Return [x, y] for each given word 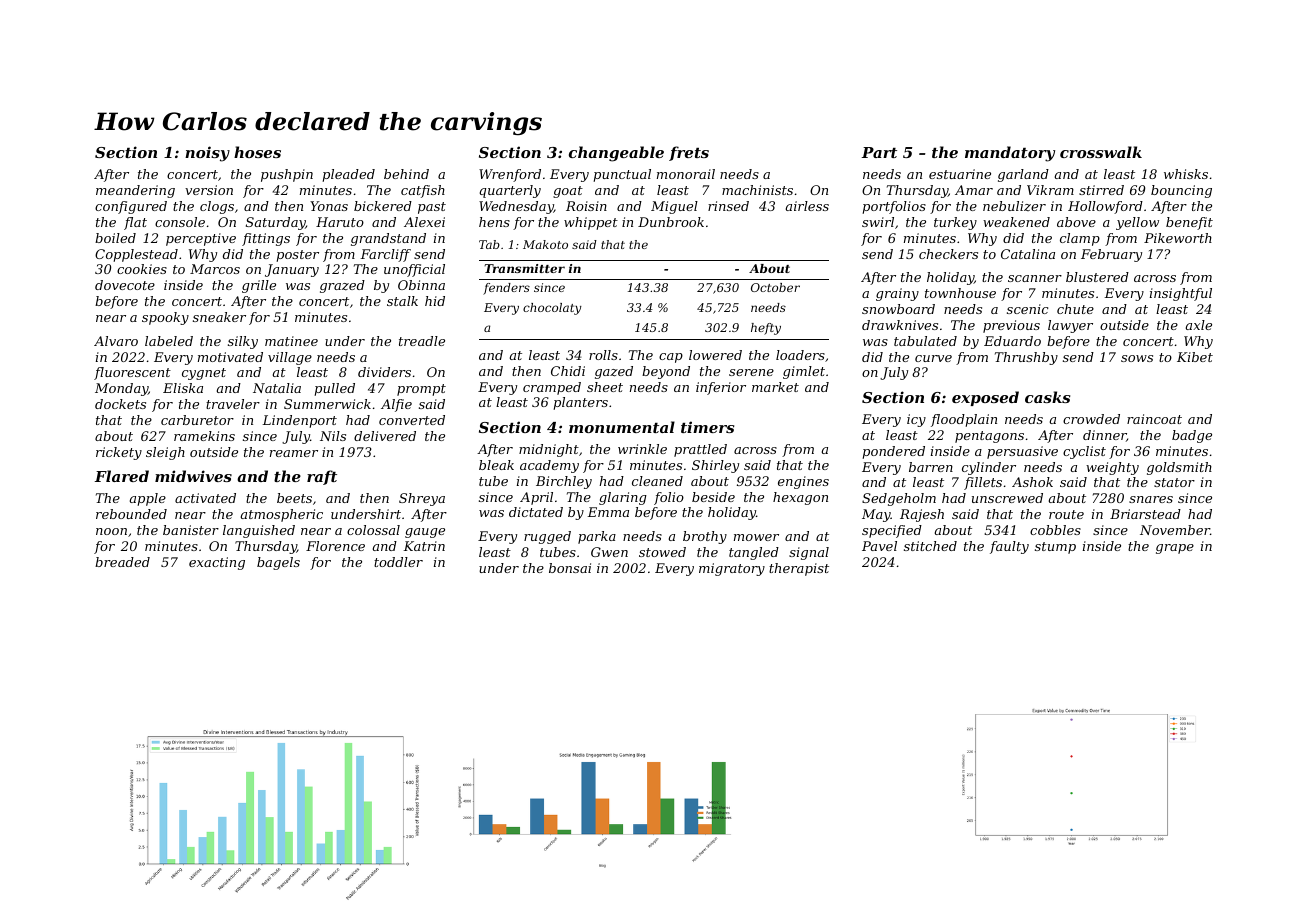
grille [259, 286]
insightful [1181, 294]
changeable [616, 154]
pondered [893, 452]
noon [111, 531]
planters [580, 403]
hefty [766, 329]
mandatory [1010, 154]
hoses [257, 152]
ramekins [204, 436]
